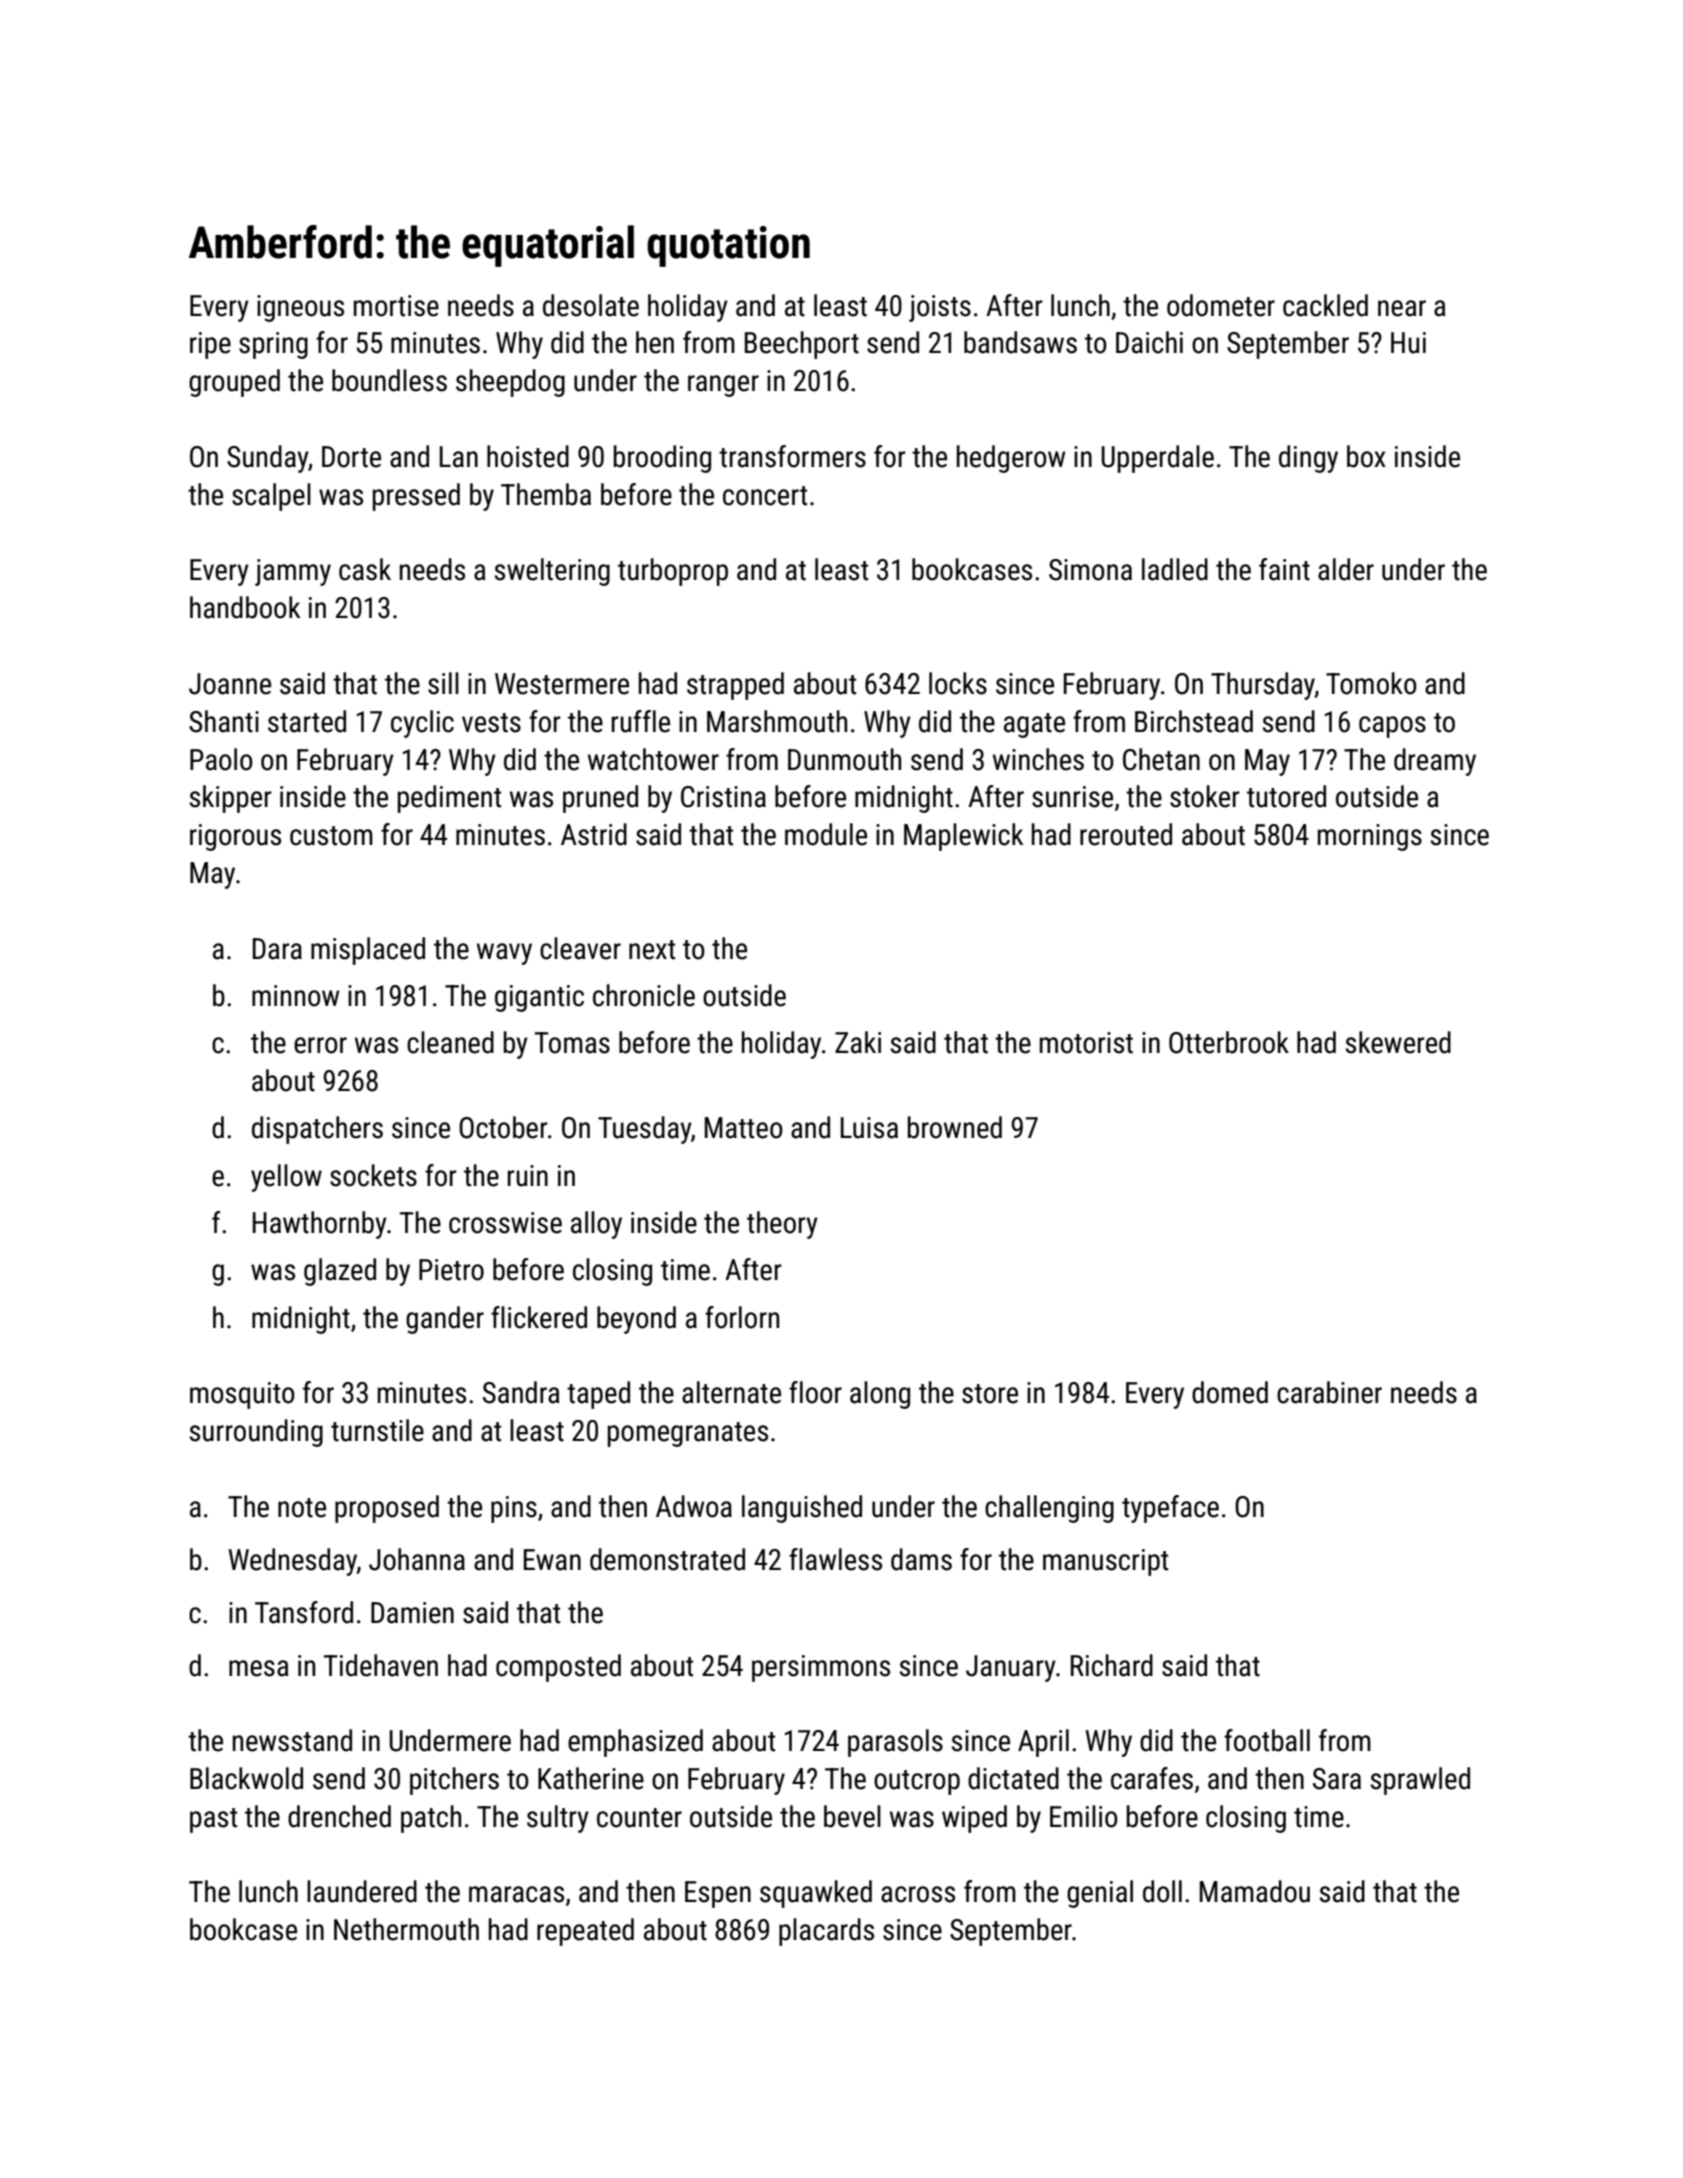 This screenshot has height=2178, width=1683. Describe the element at coordinates (246, 1778) in the screenshot. I see `Blackwold` at that location.
